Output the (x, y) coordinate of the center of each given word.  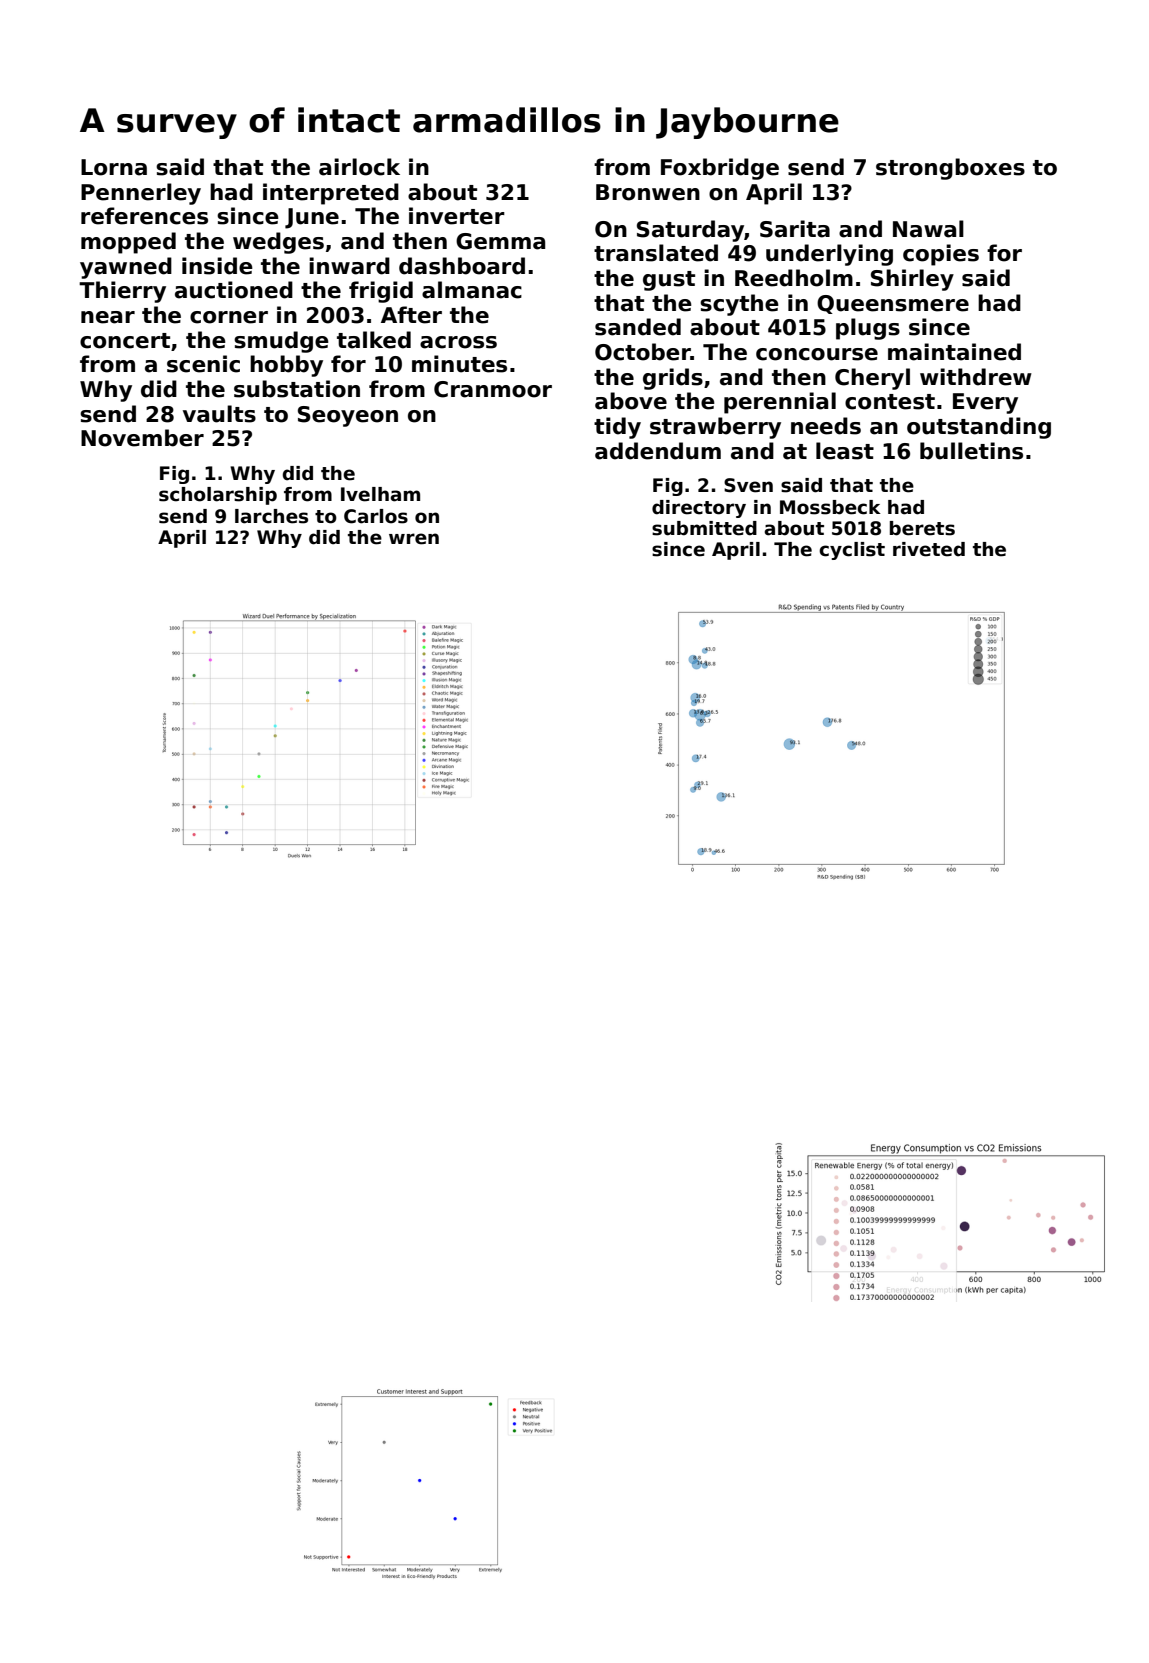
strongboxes (950, 169)
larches (271, 516)
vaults (219, 414)
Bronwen (648, 192)
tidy (617, 428)
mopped (128, 243)
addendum (658, 451)
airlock (359, 167)
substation (297, 389)
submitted (704, 528)
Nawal (928, 229)
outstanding (979, 428)
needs (826, 426)
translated (656, 253)
